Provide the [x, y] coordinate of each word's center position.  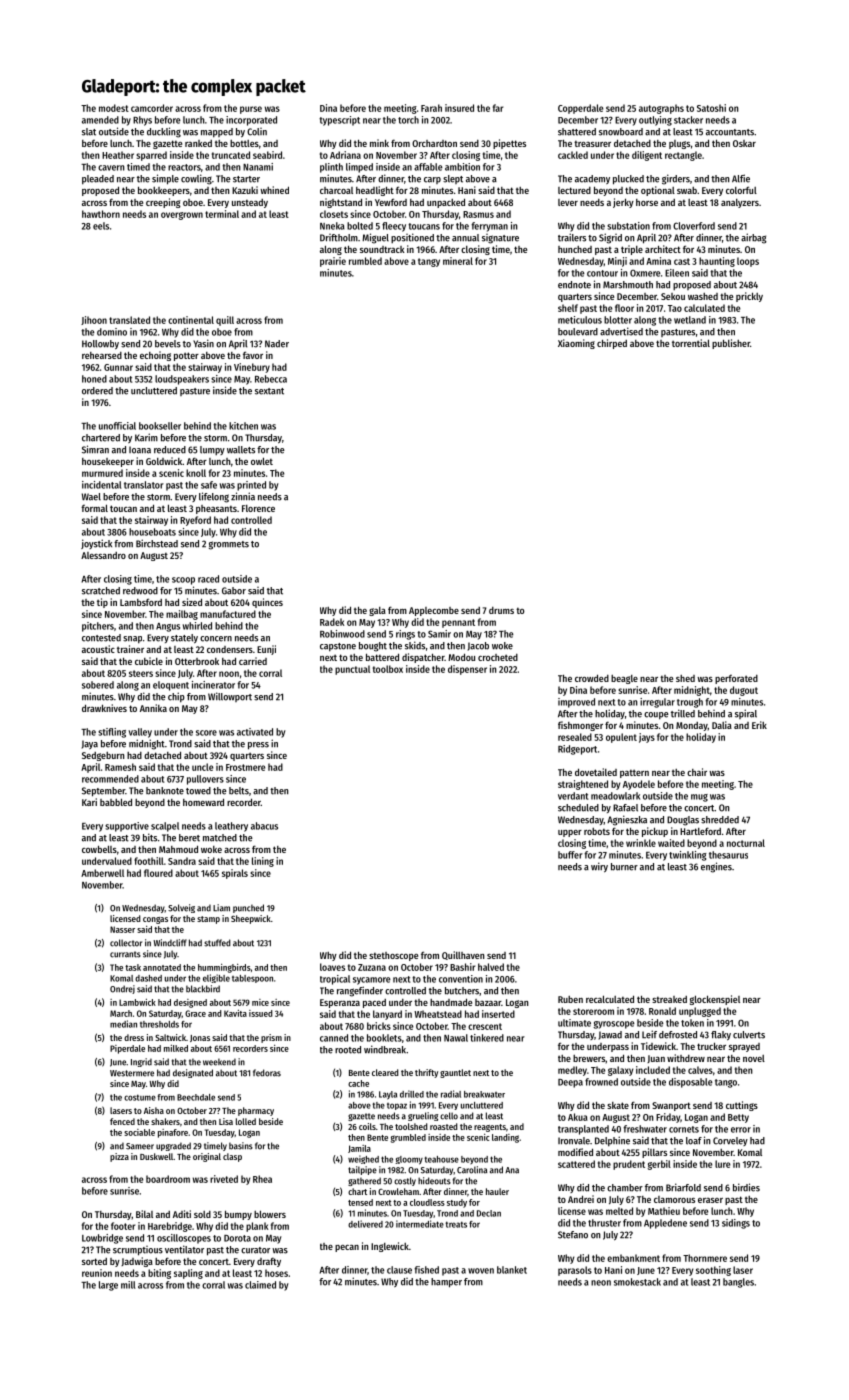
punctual [352, 670]
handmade [451, 1002]
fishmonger [580, 726]
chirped [612, 344]
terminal [222, 214]
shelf [568, 308]
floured [158, 873]
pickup [655, 832]
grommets [229, 545]
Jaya [89, 744]
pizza [119, 1157]
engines [716, 867]
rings [405, 635]
